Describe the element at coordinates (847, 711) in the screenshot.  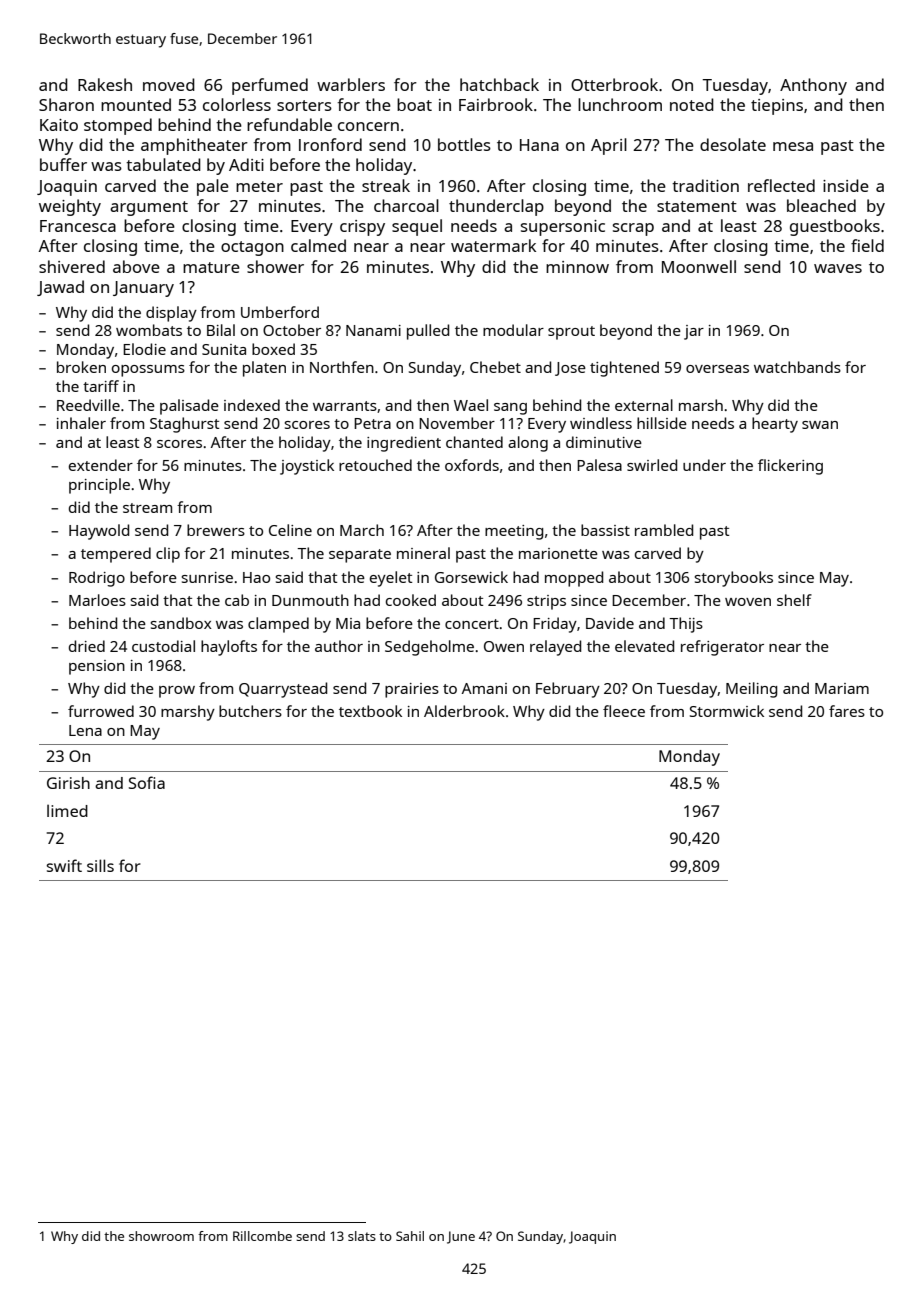
I see `fares` at that location.
